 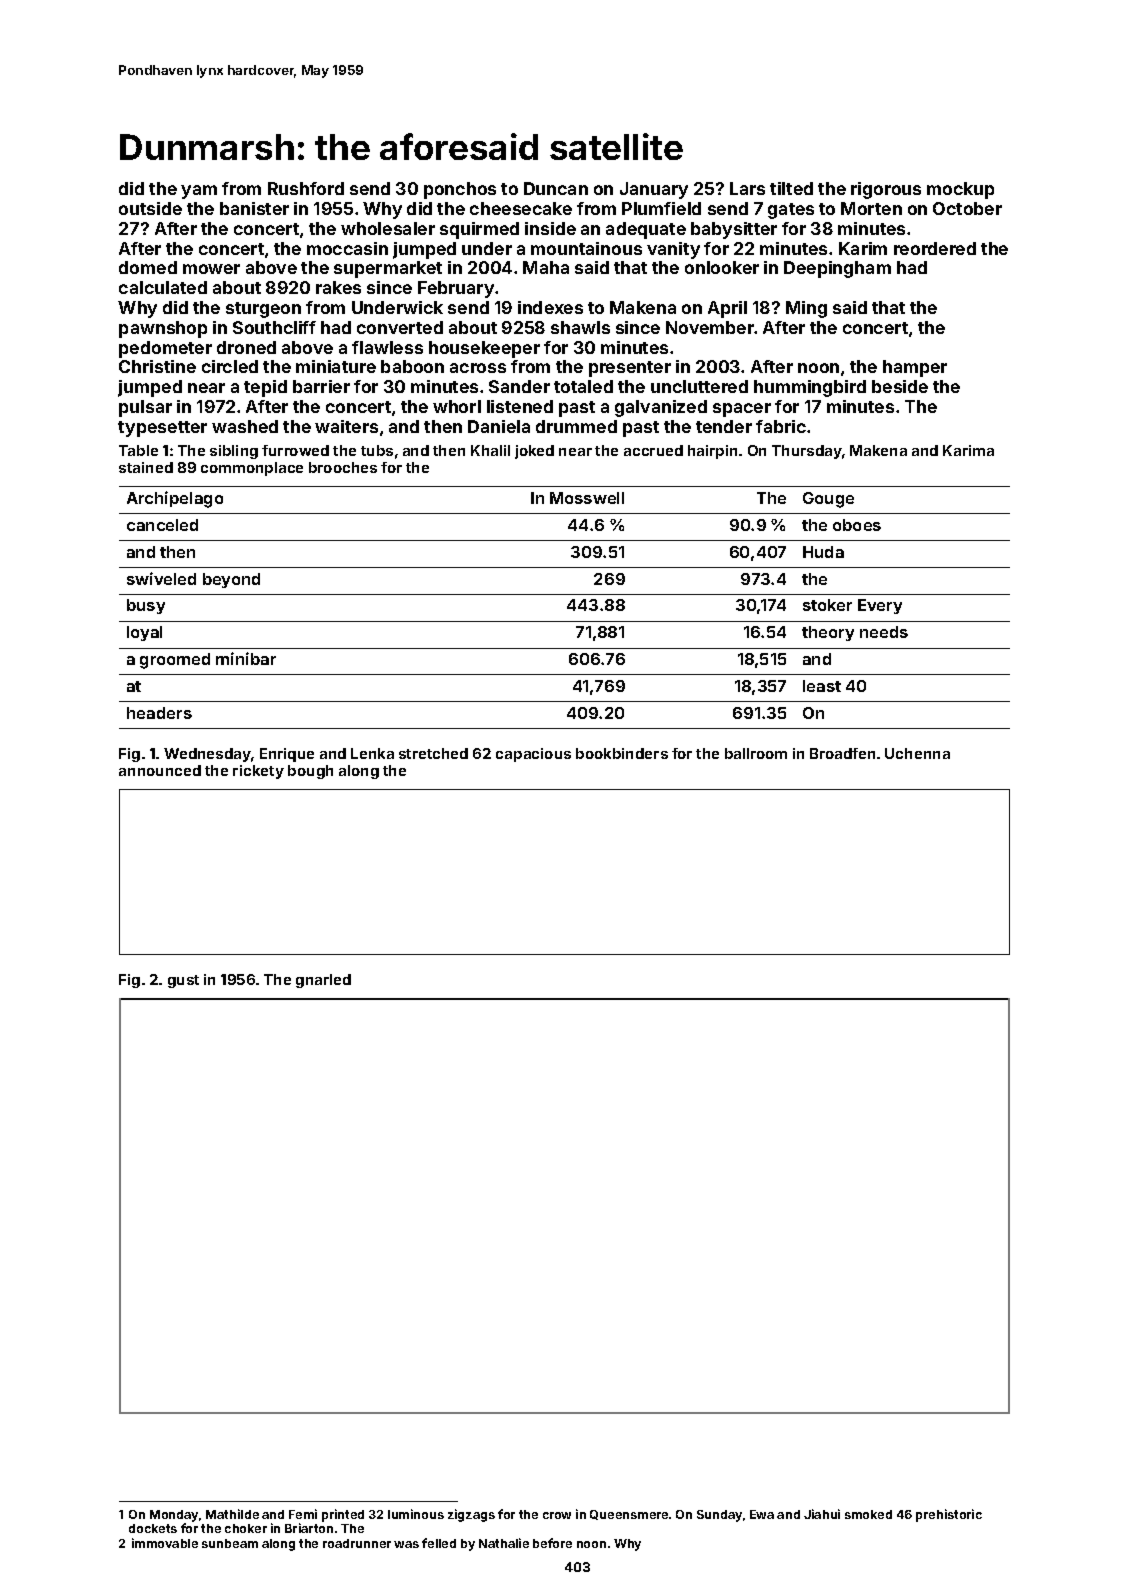 What do you see at coordinates (336, 366) in the screenshot?
I see `miniature` at bounding box center [336, 366].
